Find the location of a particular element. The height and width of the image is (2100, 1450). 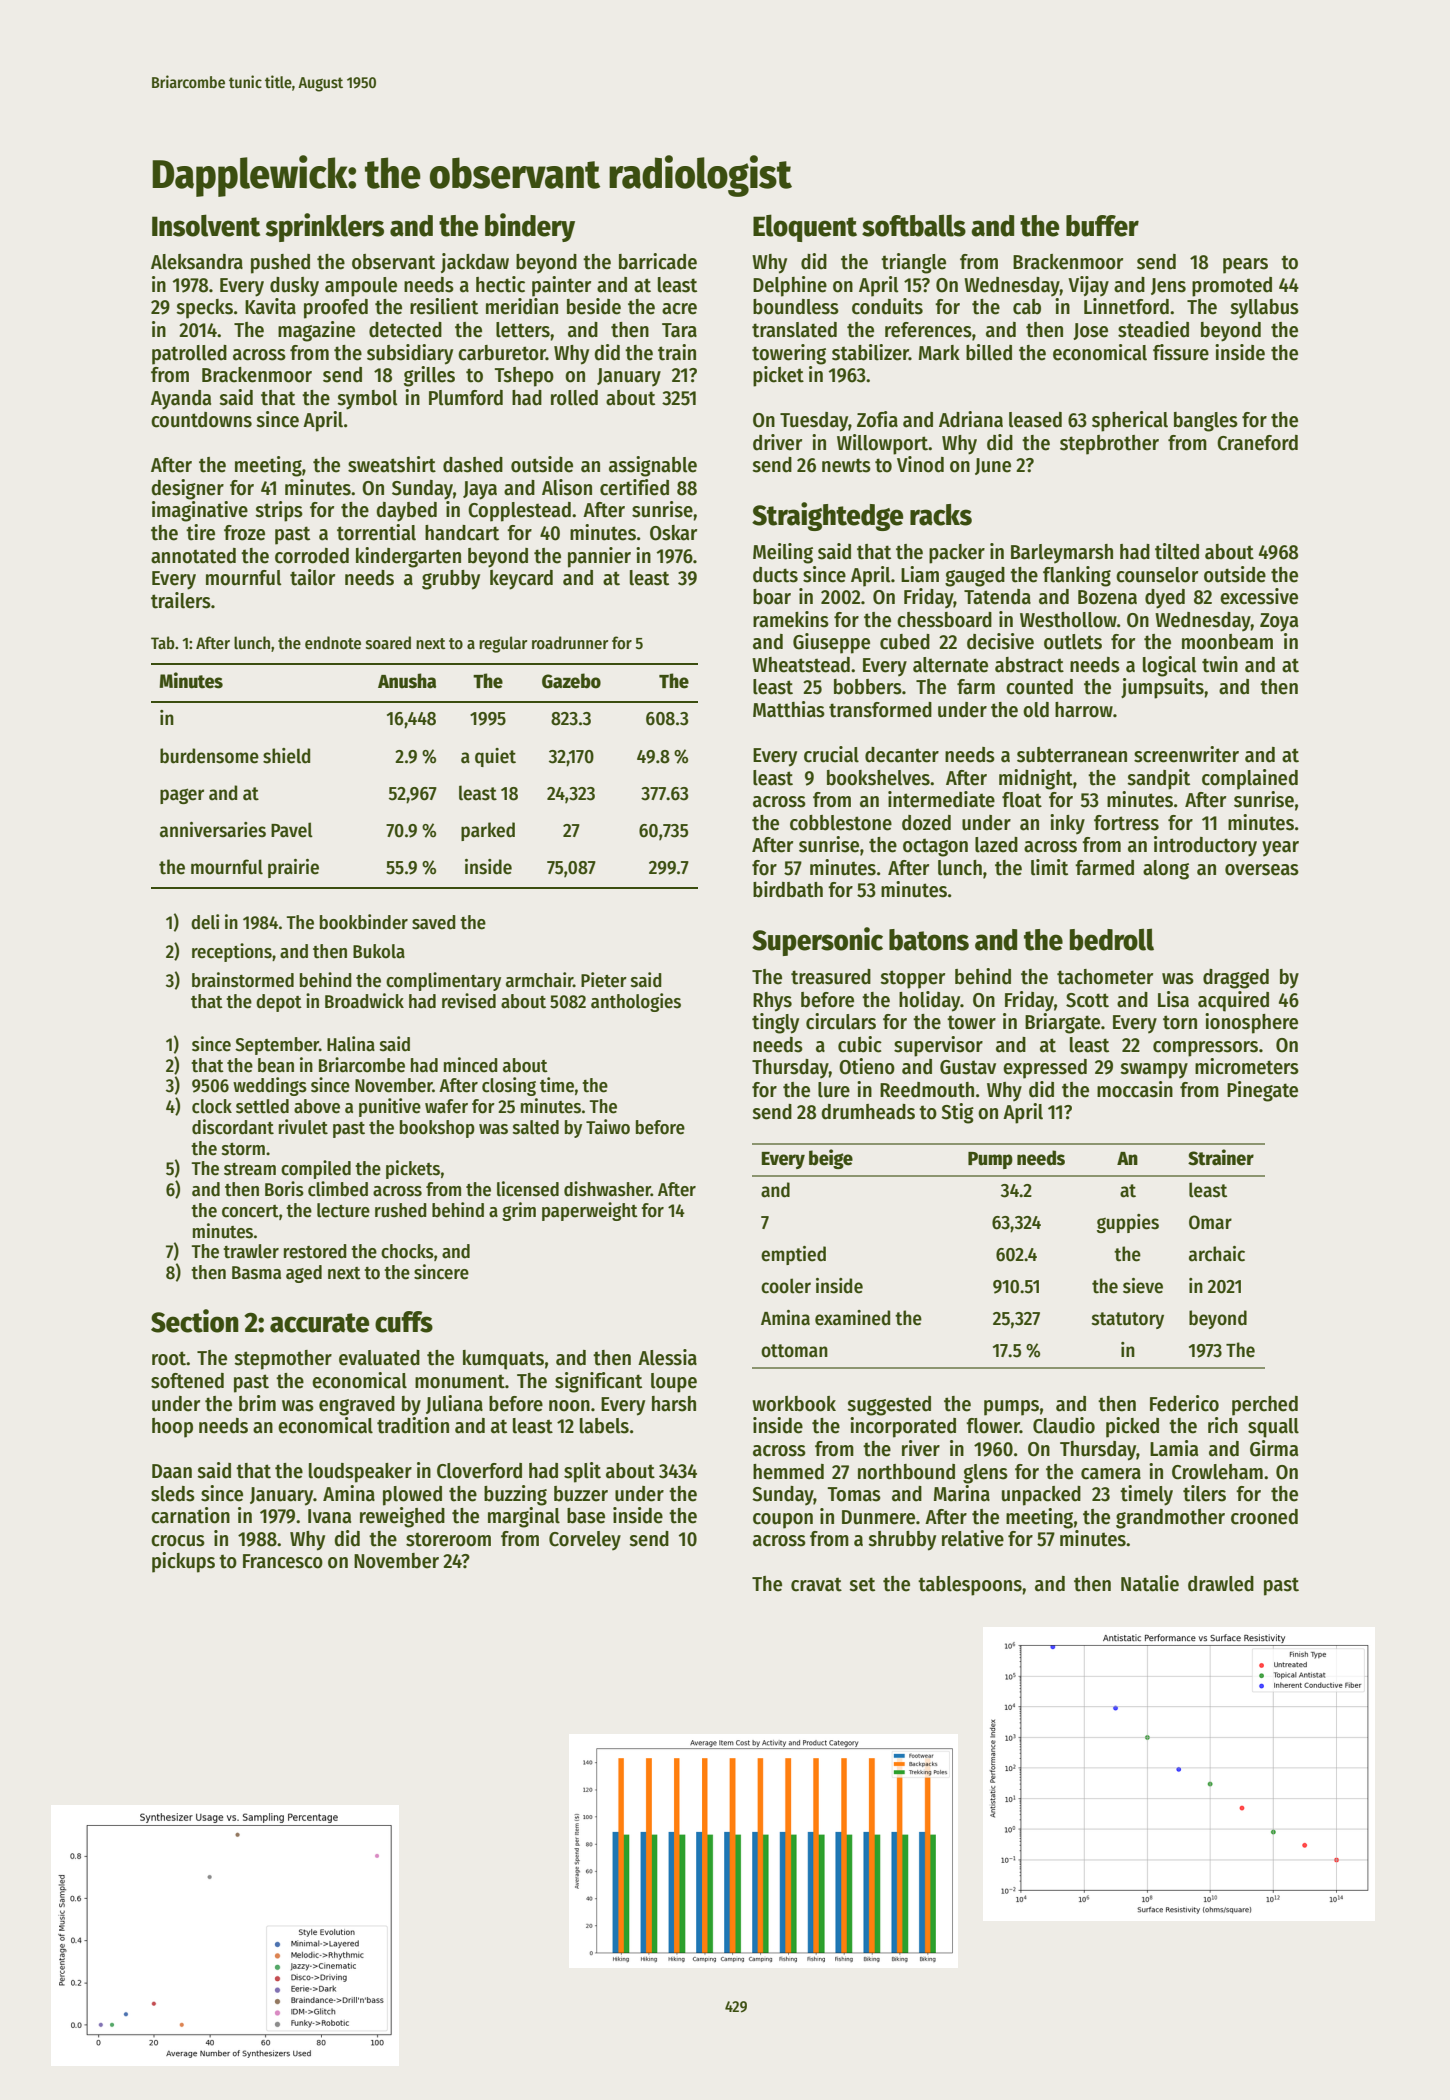

crucial is located at coordinates (831, 754).
